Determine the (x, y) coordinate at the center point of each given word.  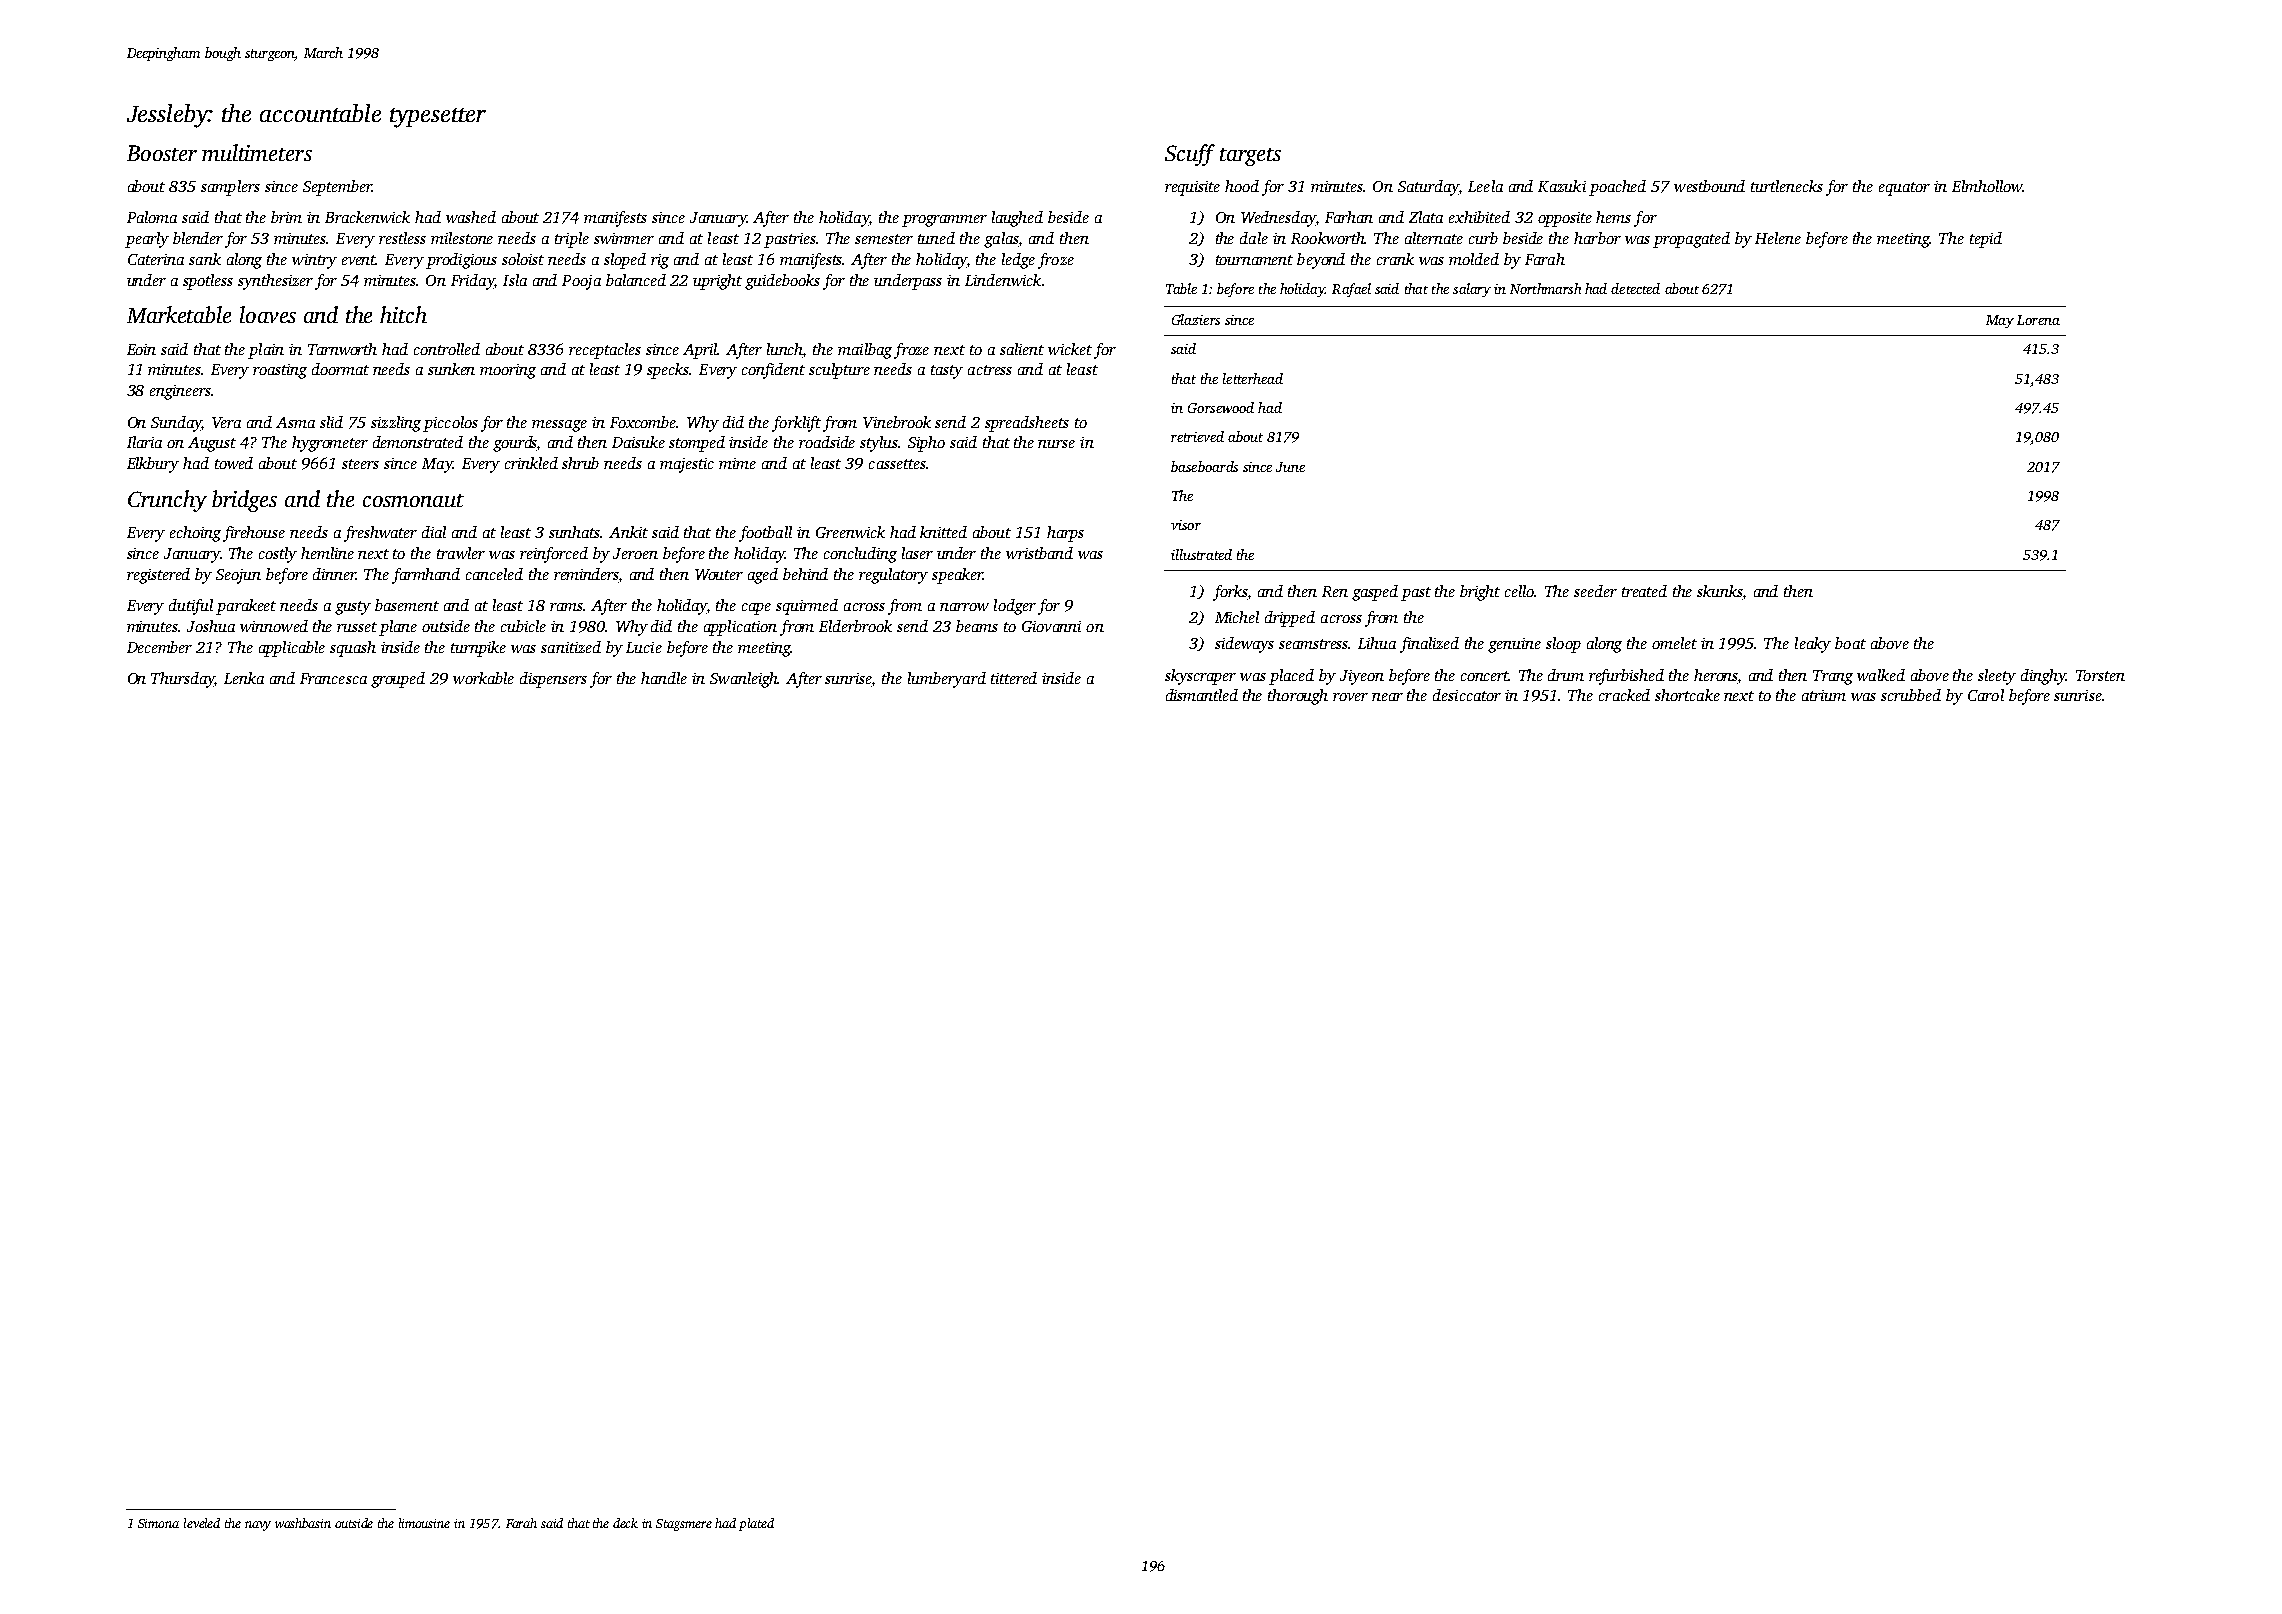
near (1387, 697)
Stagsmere (684, 1525)
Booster (162, 153)
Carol (1986, 695)
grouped (398, 680)
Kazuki (1562, 186)
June (1290, 467)
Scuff (1190, 155)
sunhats (575, 532)
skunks (1720, 592)
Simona (158, 1523)
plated (756, 1524)
